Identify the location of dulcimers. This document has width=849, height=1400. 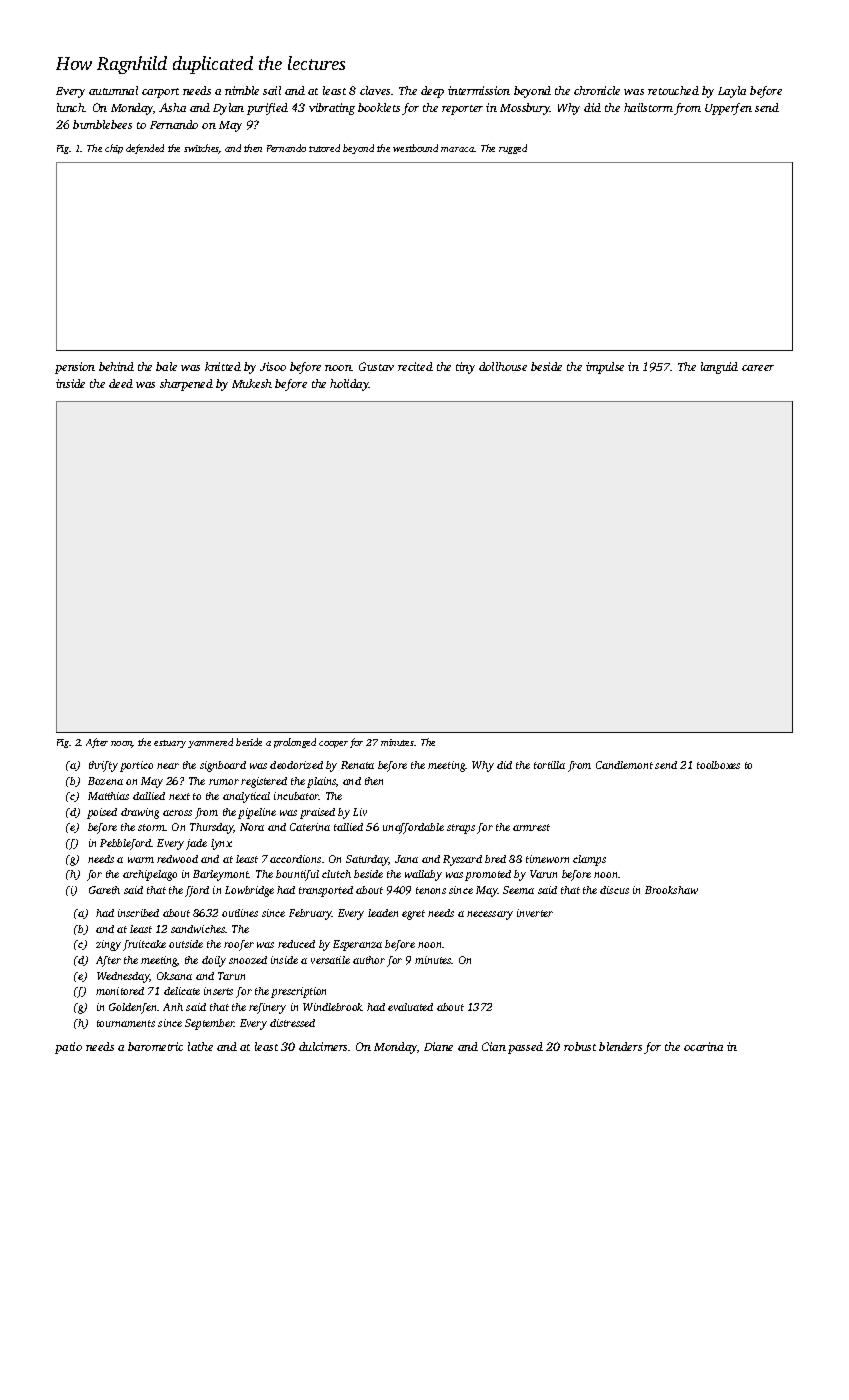
(324, 1046).
